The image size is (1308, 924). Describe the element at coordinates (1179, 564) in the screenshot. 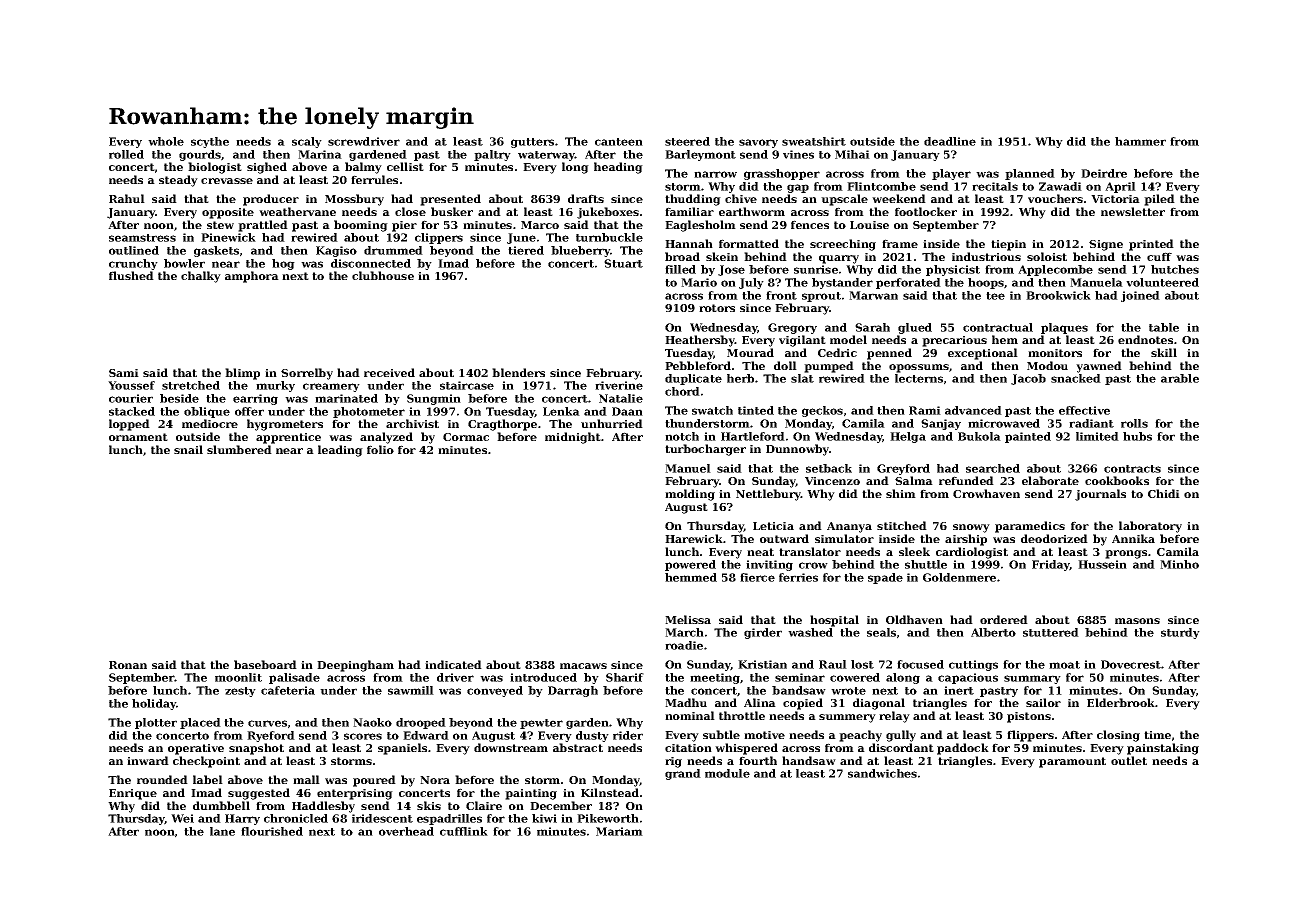

I see `Minho` at that location.
